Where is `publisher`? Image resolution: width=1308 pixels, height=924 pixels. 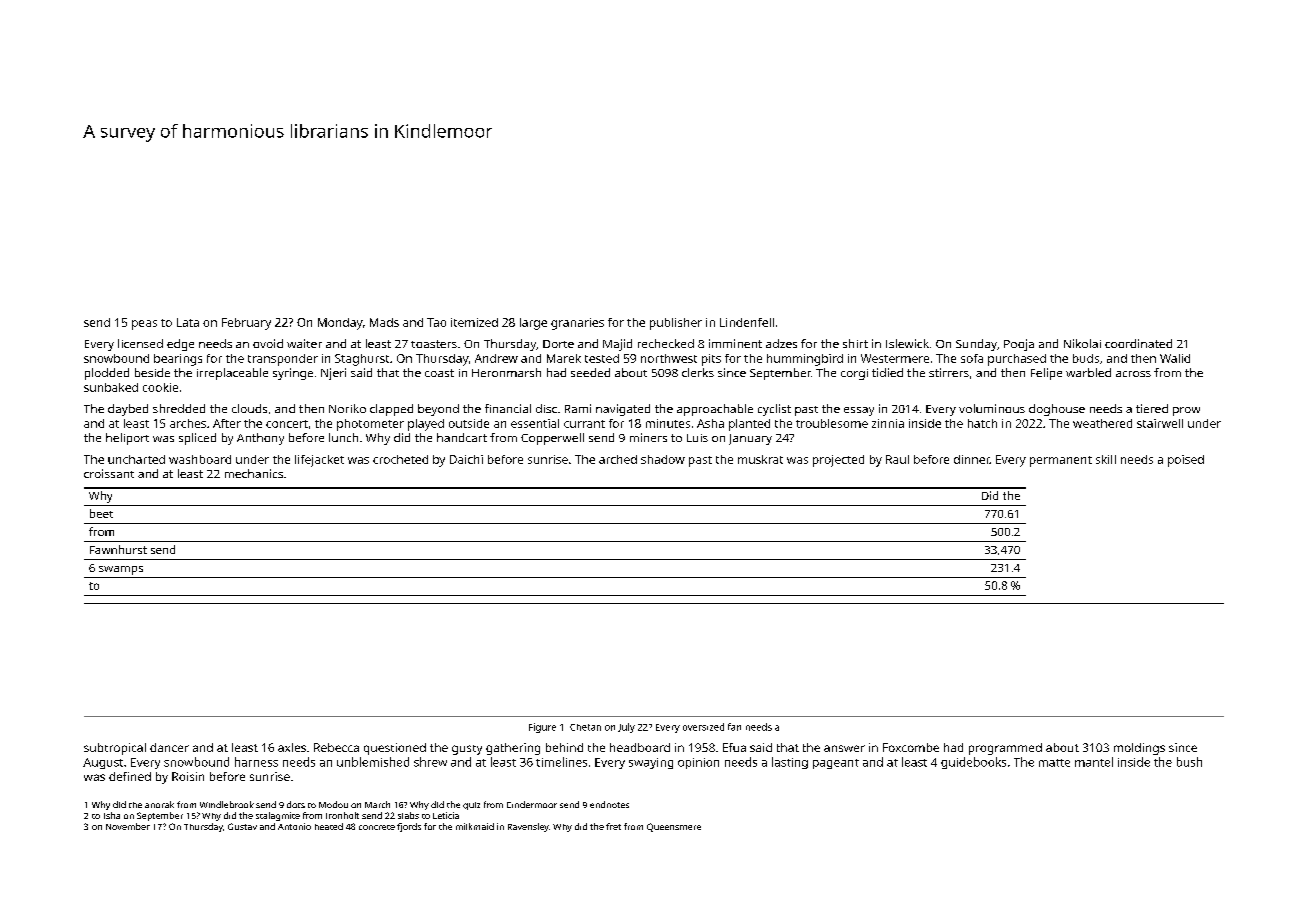 publisher is located at coordinates (676, 324).
